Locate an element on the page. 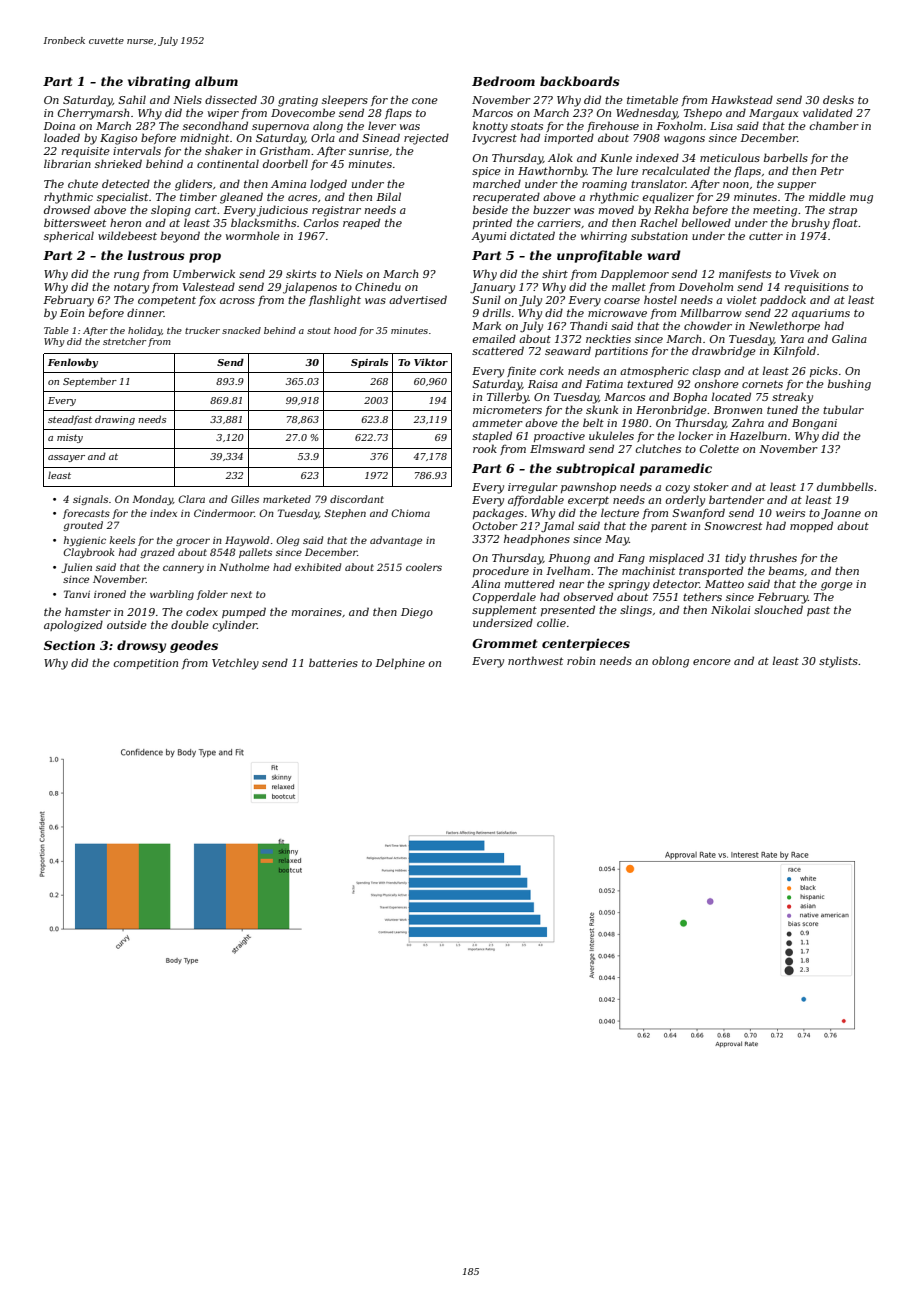  thrushes is located at coordinates (773, 557).
